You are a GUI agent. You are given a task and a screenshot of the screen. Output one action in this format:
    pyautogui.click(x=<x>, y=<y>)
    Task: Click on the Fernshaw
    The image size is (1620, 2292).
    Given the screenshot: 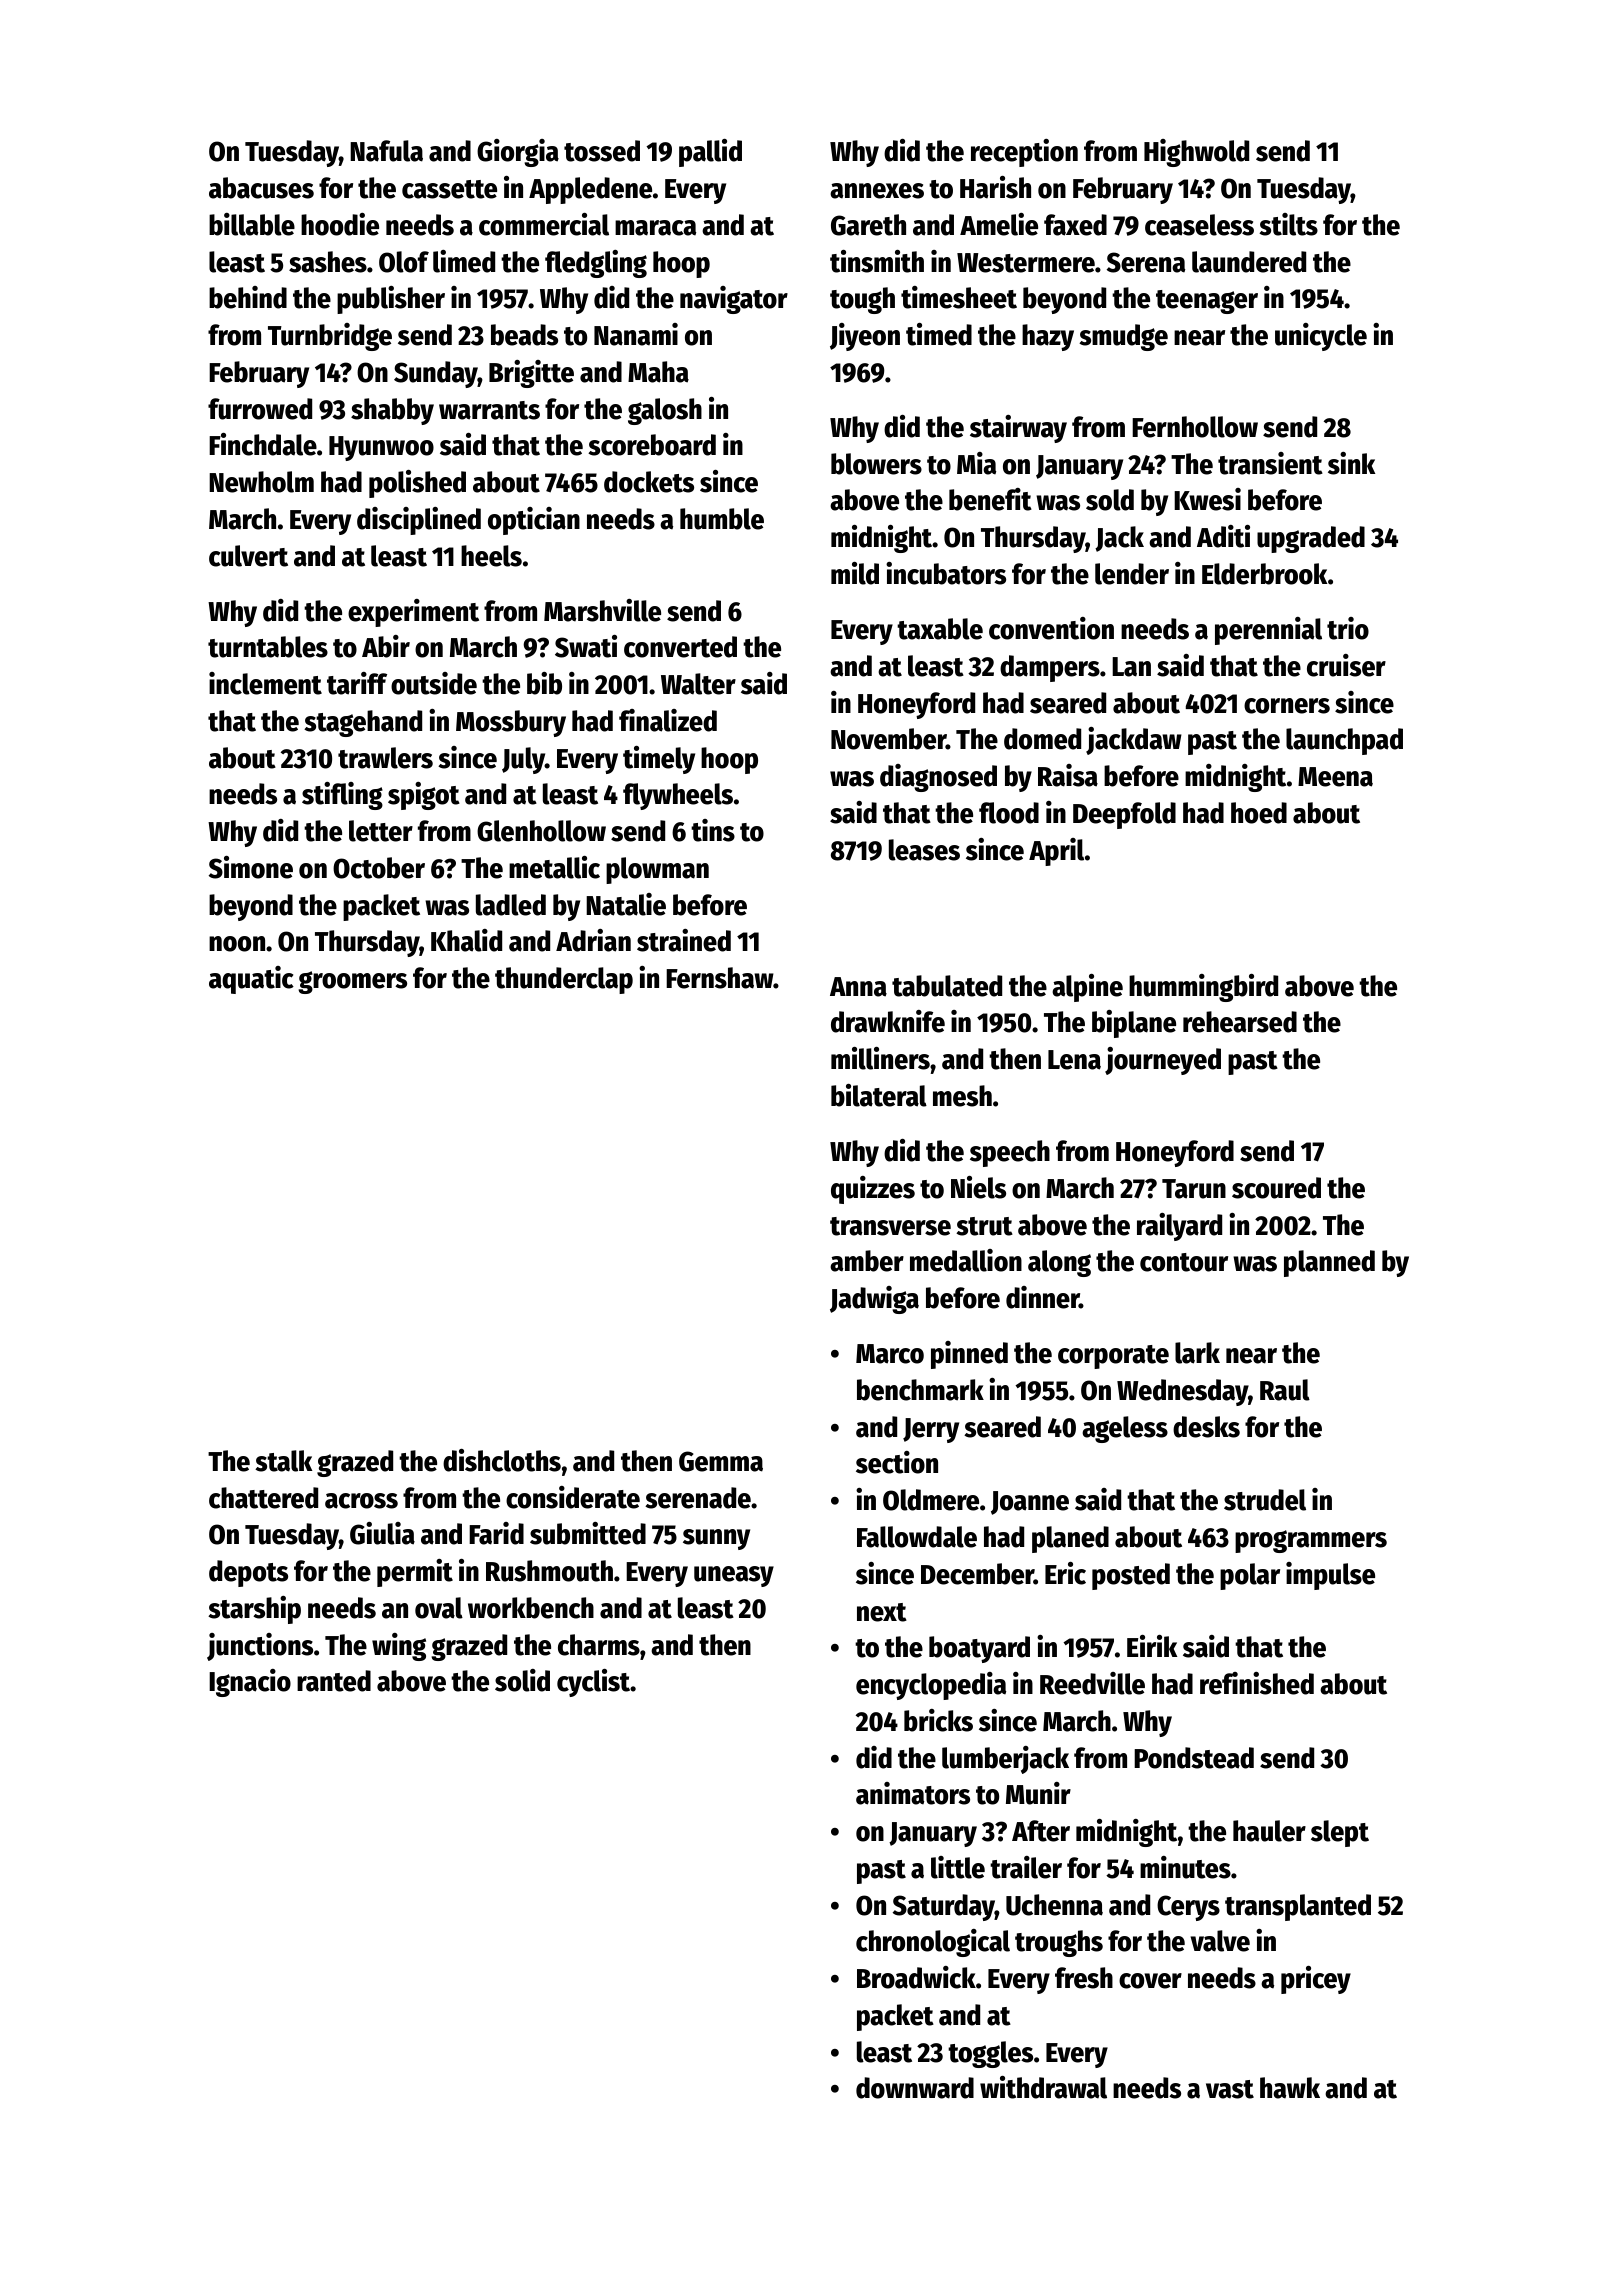 What is the action you would take?
    pyautogui.click(x=720, y=978)
